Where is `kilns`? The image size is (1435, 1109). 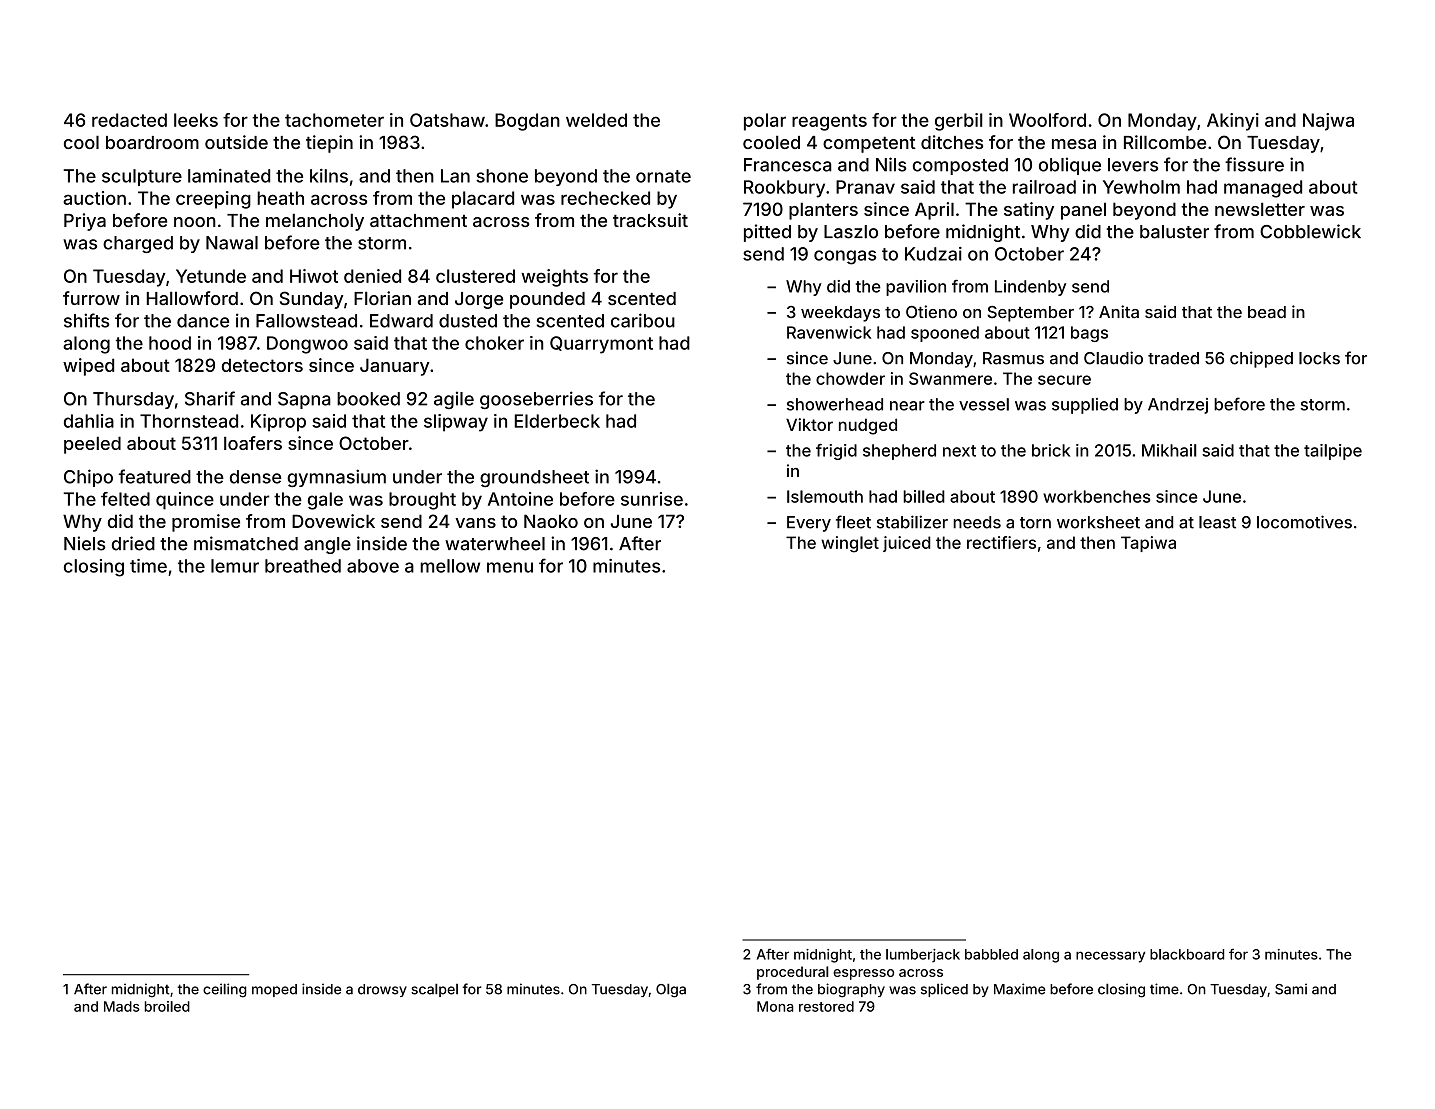
kilns is located at coordinates (329, 176).
